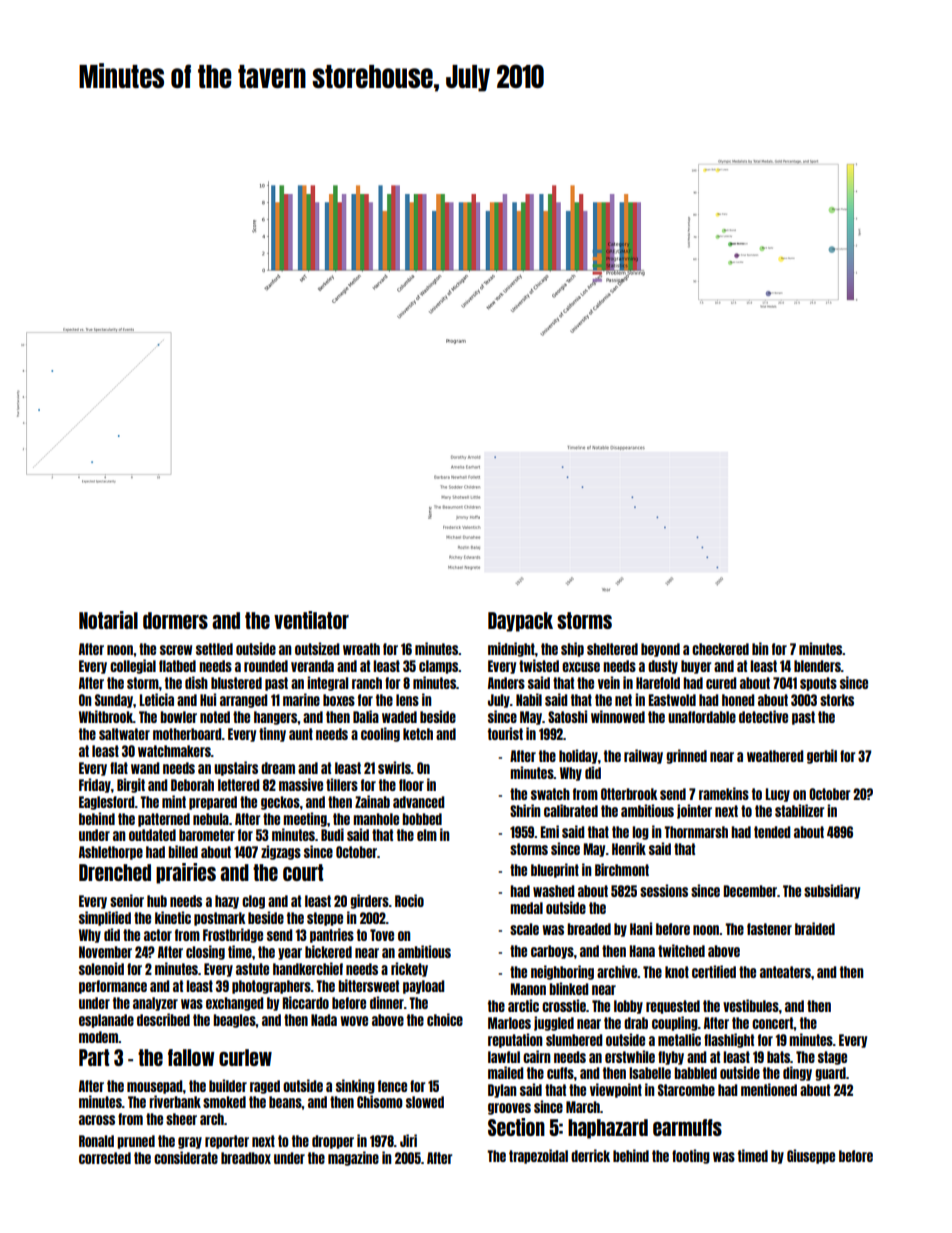  Describe the element at coordinates (553, 891) in the document. I see `washed` at that location.
